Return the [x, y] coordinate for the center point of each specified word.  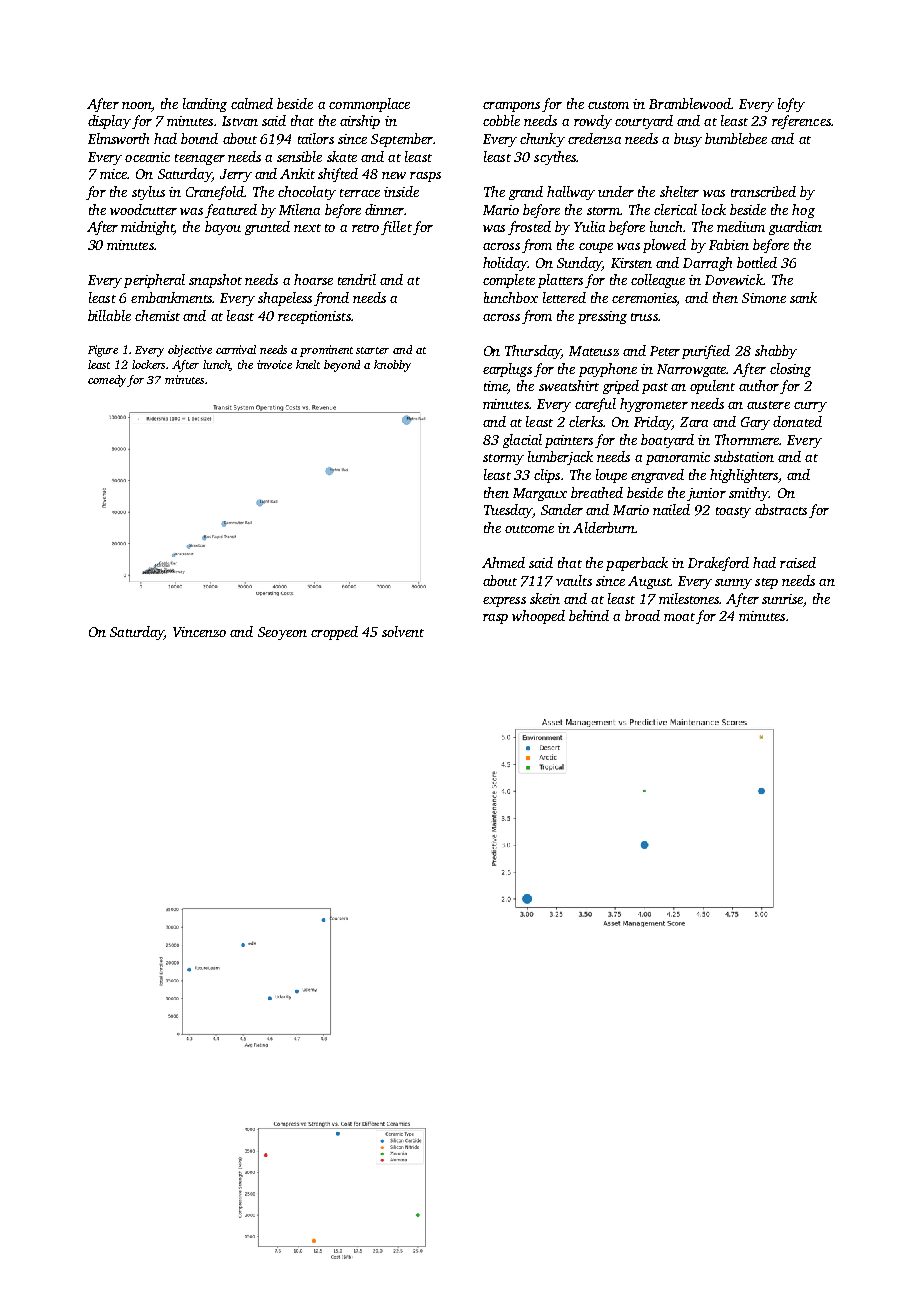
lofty [791, 105]
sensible [299, 156]
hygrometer [654, 405]
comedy [108, 381]
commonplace [369, 105]
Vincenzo [199, 632]
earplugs [507, 370]
